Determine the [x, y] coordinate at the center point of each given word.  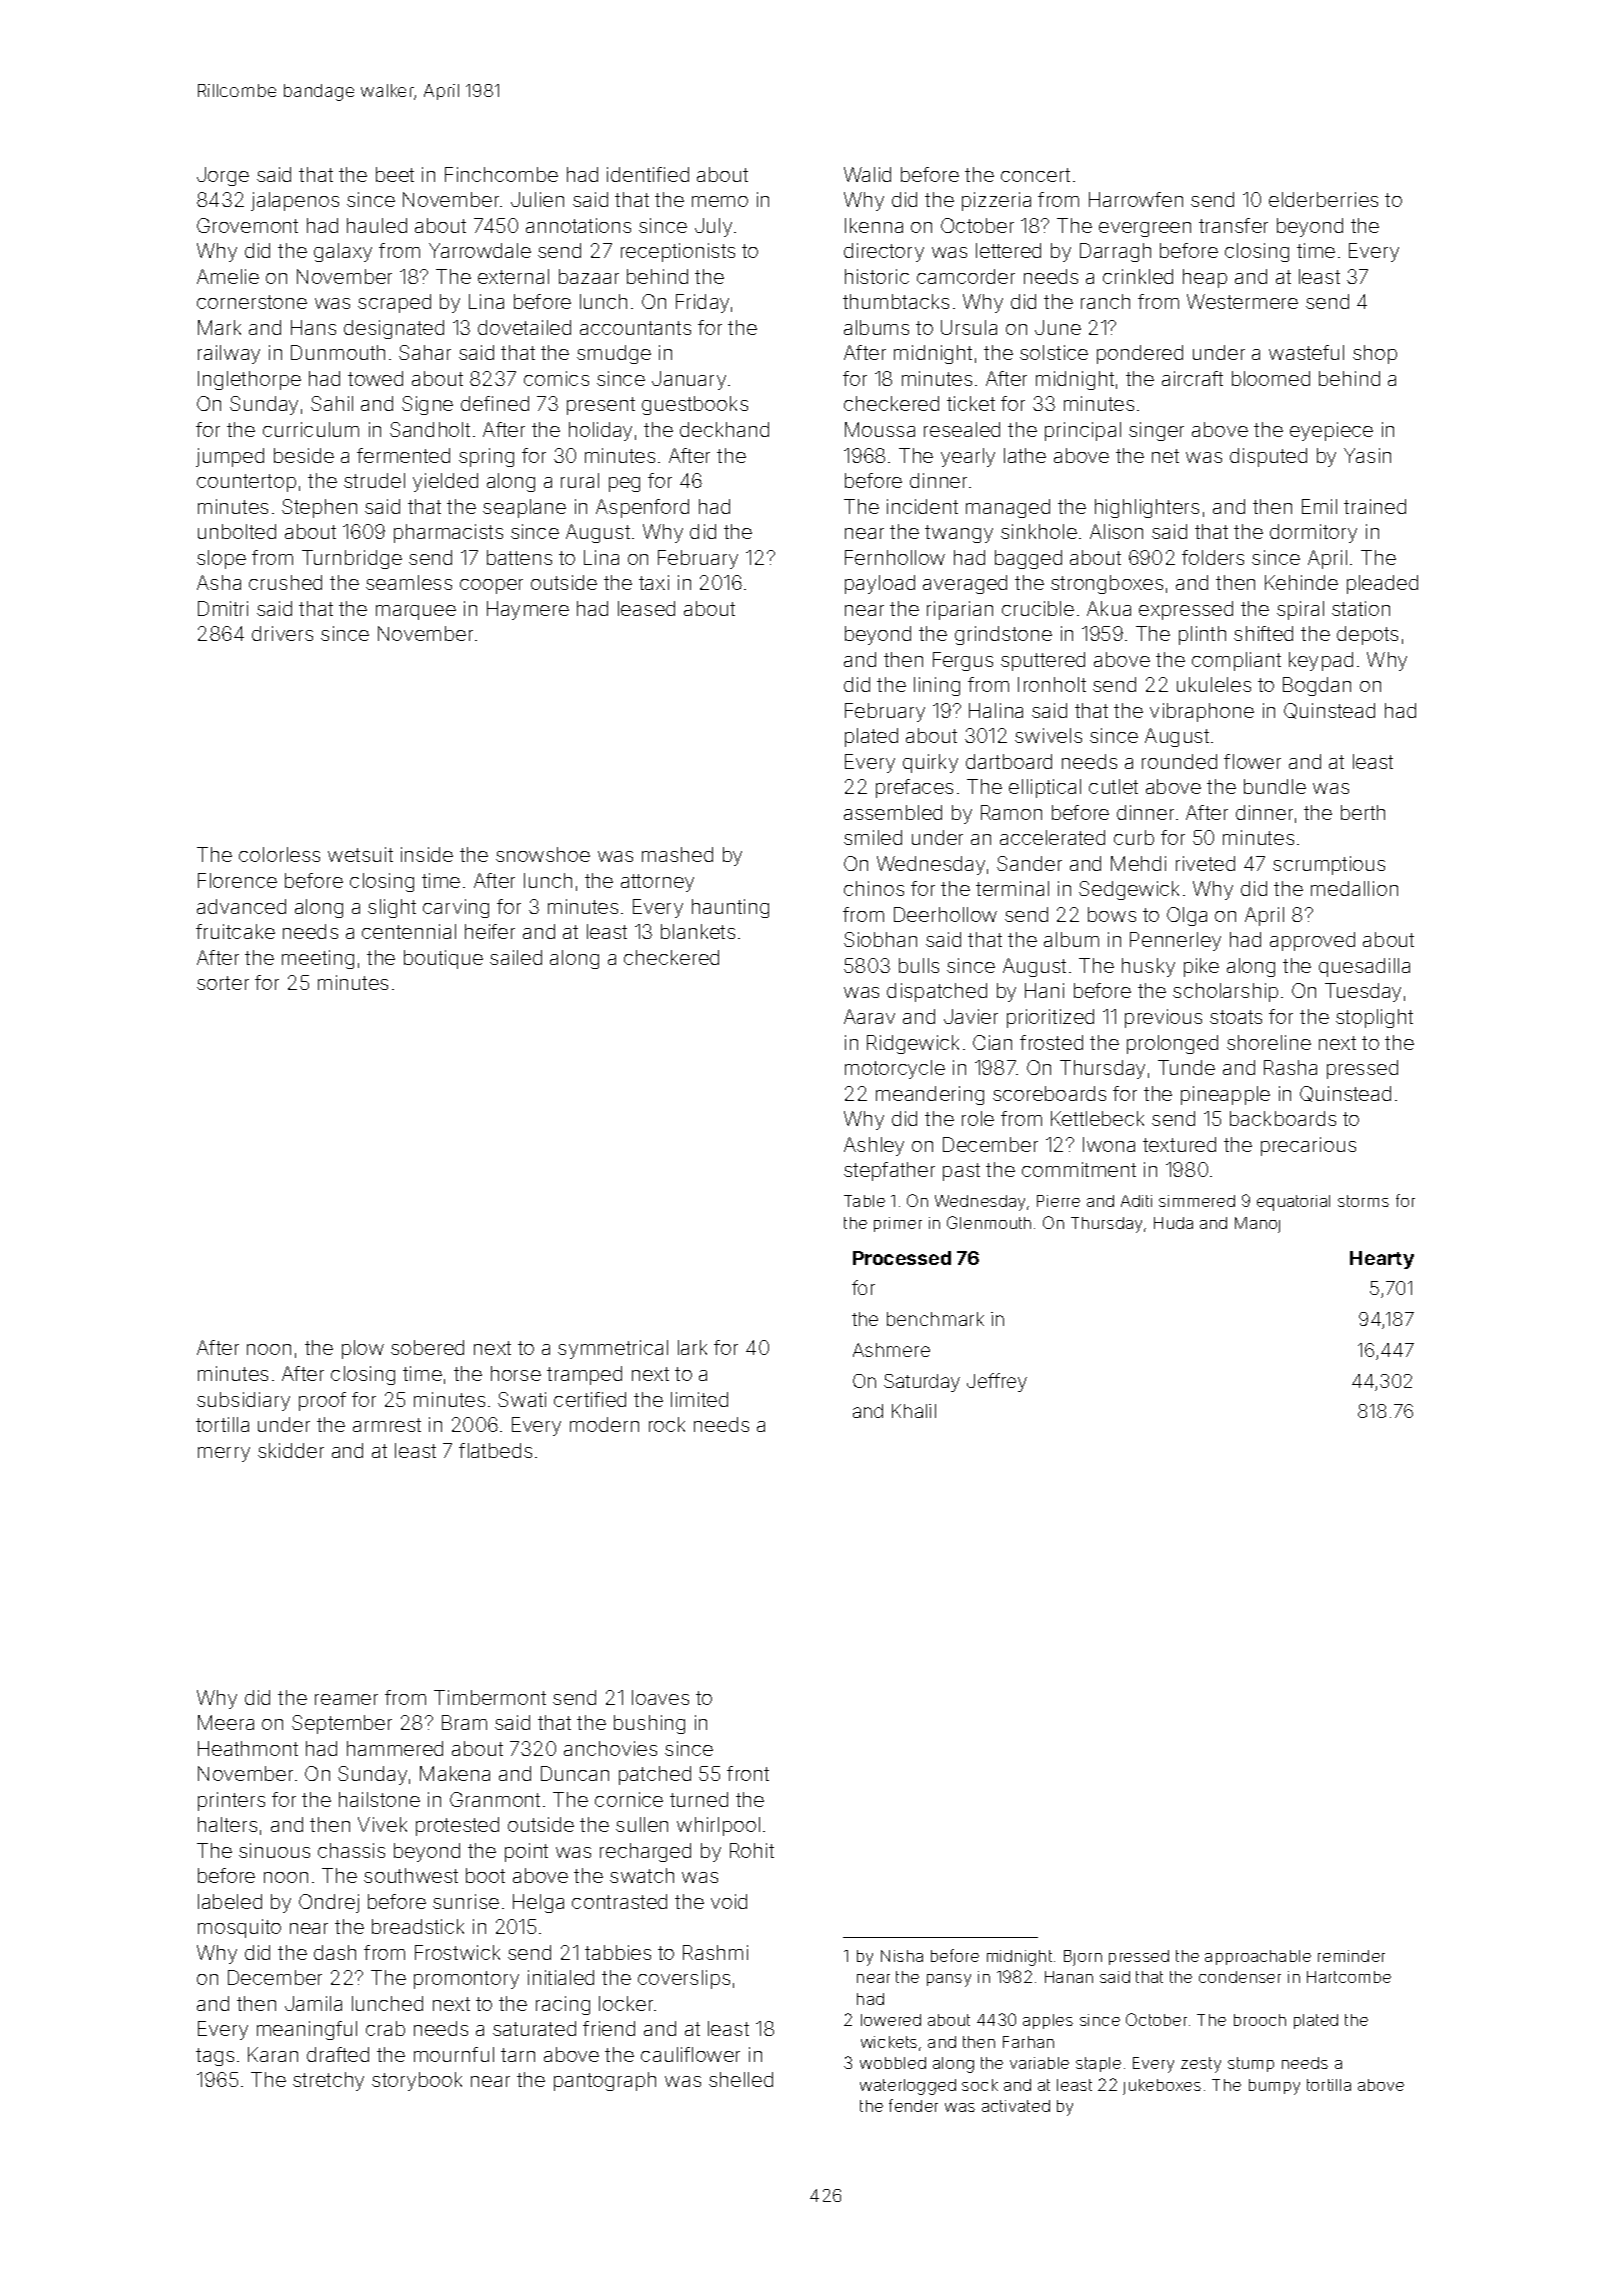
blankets [698, 931]
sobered [427, 1347]
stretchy [328, 2081]
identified [648, 174]
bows [1112, 914]
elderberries [1323, 199]
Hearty [1382, 1260]
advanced [241, 906]
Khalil [914, 1411]
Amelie [228, 276]
